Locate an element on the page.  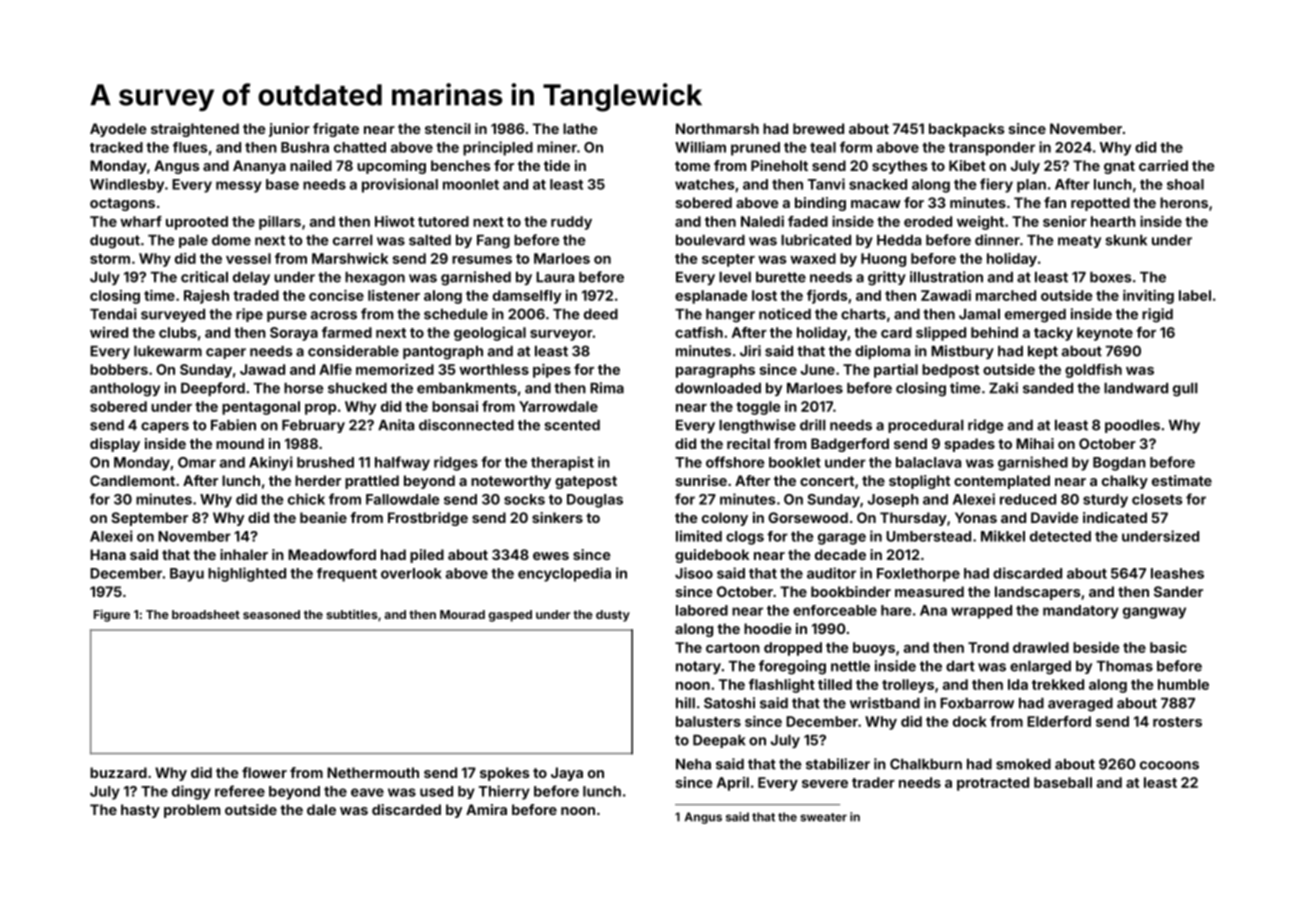
flower is located at coordinates (264, 772).
